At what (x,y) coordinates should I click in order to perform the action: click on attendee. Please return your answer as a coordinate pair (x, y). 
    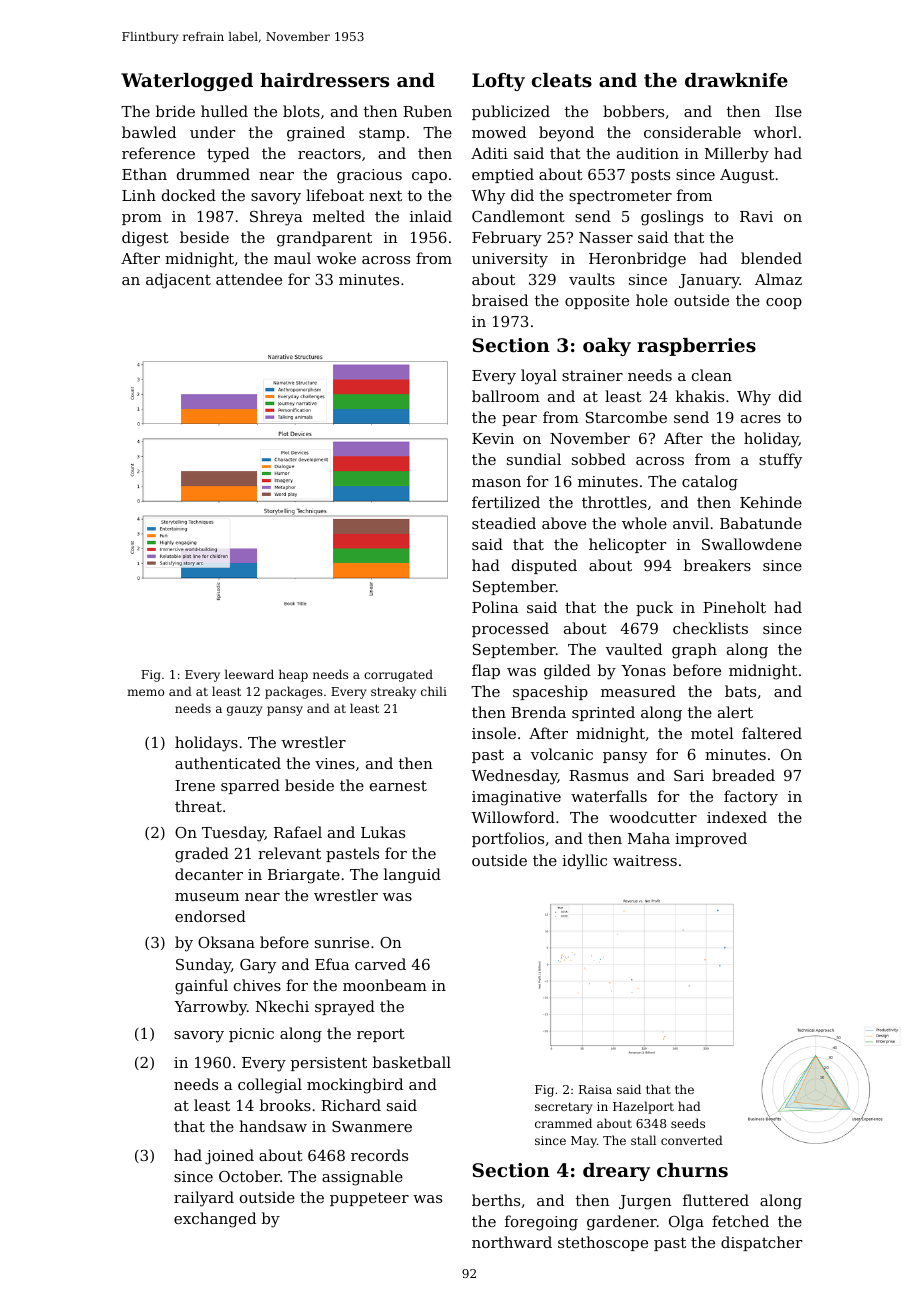
    Looking at the image, I should click on (249, 279).
